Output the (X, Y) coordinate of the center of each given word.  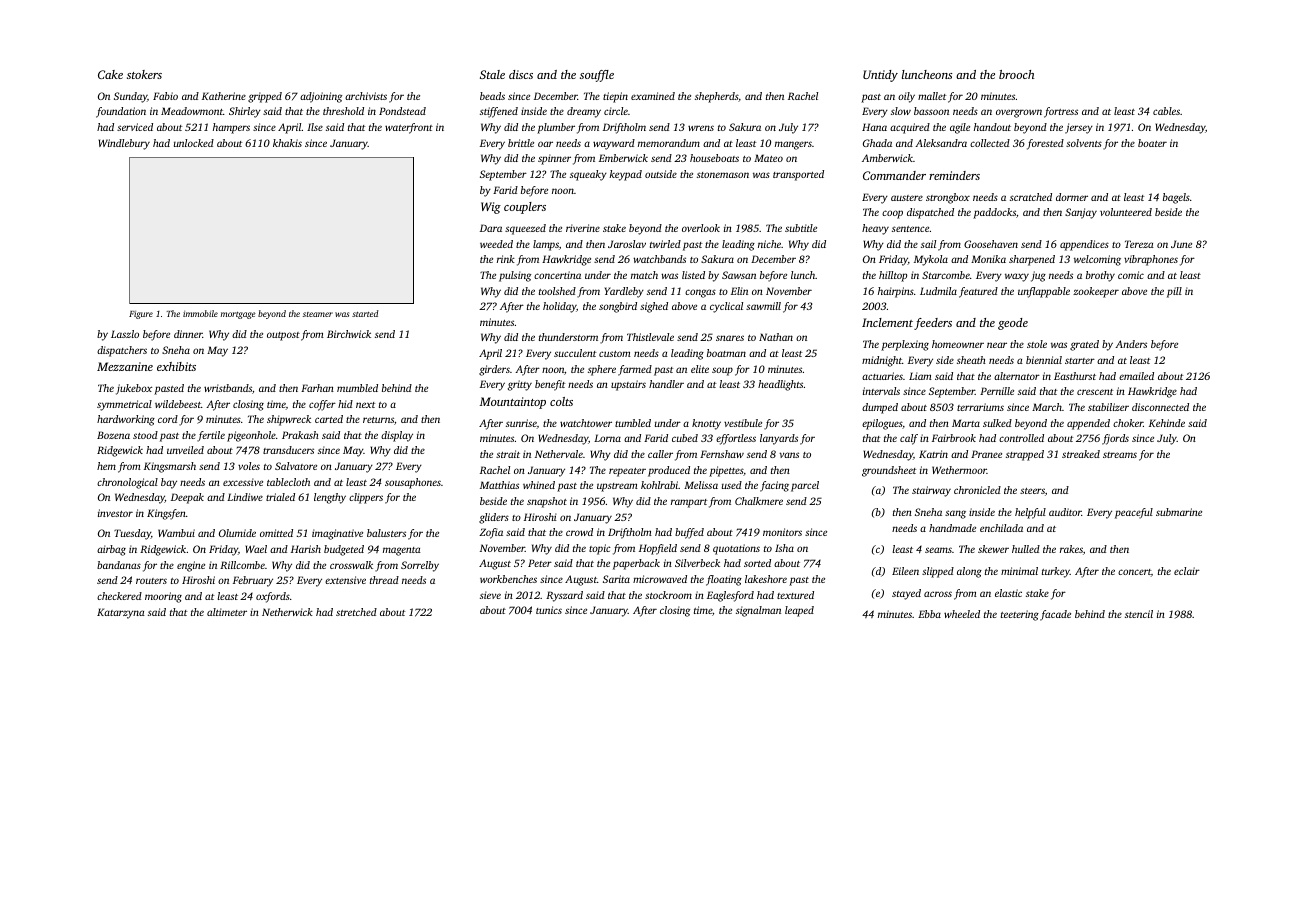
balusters (386, 533)
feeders (933, 324)
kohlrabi (659, 485)
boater (1152, 143)
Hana (874, 127)
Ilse (315, 127)
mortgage (238, 315)
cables (1166, 111)
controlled (1021, 438)
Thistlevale (650, 337)
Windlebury (124, 144)
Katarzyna (121, 613)
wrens (701, 128)
